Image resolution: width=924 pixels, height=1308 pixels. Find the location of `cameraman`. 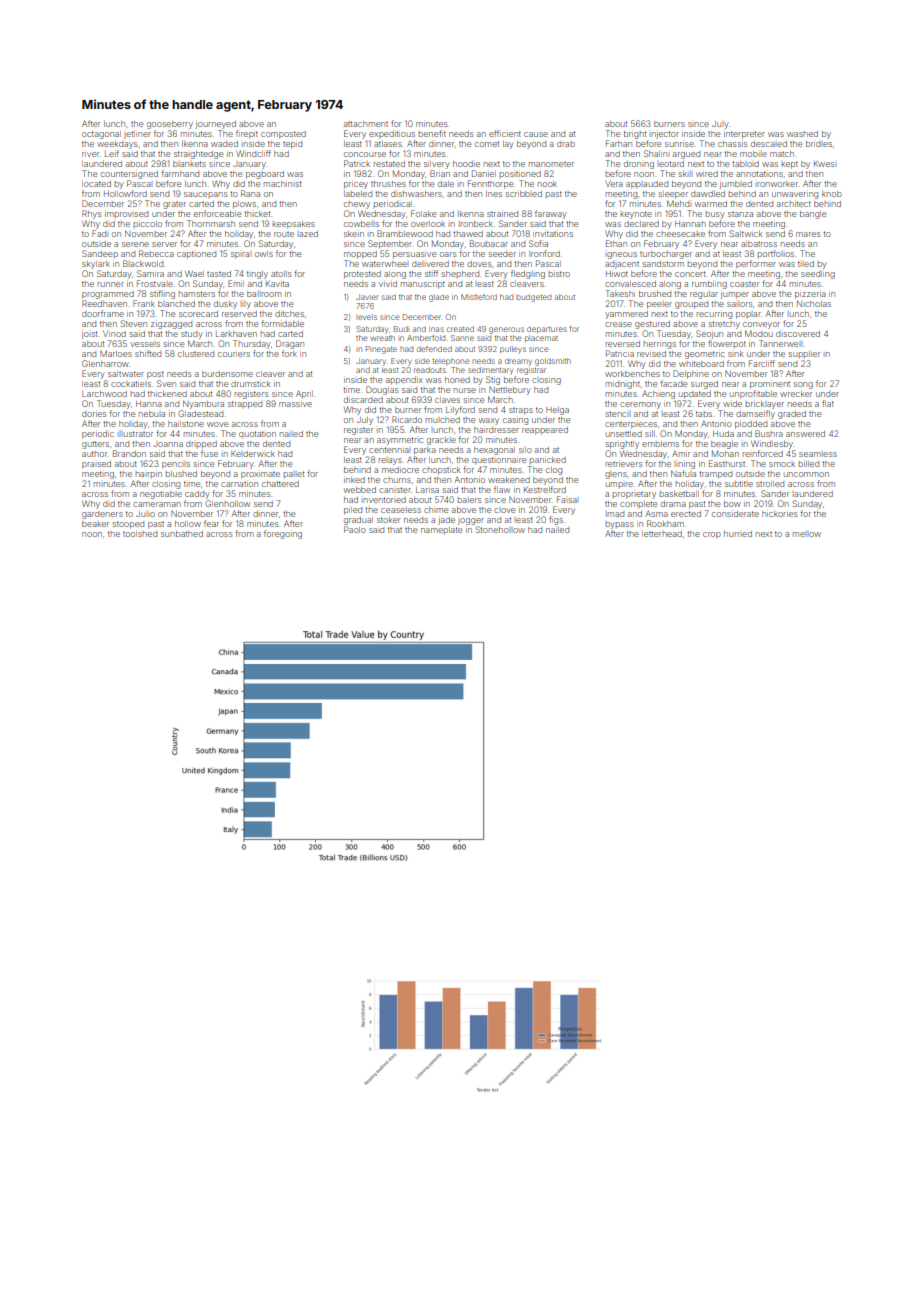

cameraman is located at coordinates (157, 504).
